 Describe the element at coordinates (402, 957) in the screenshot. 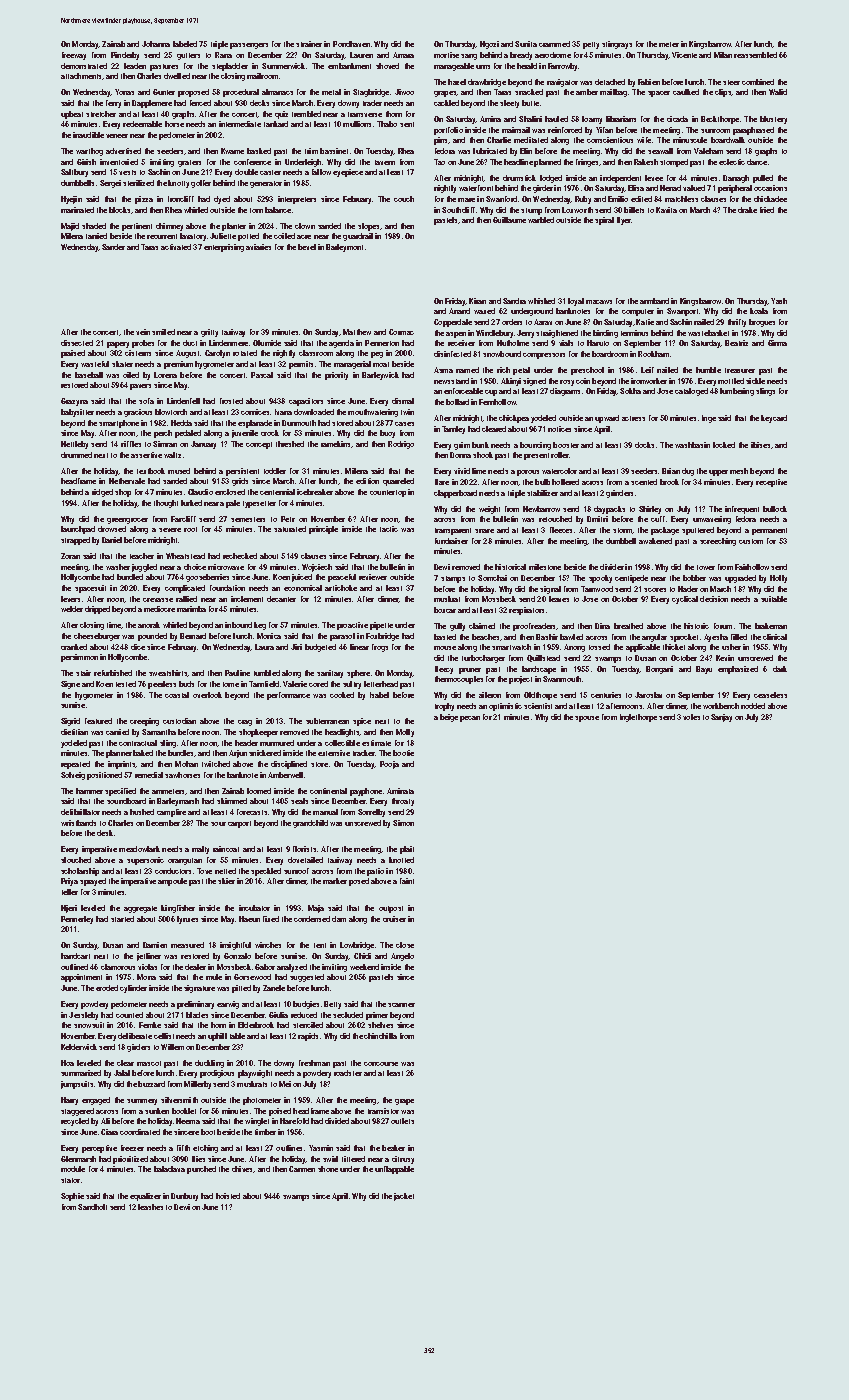

I see `Angelo` at that location.
